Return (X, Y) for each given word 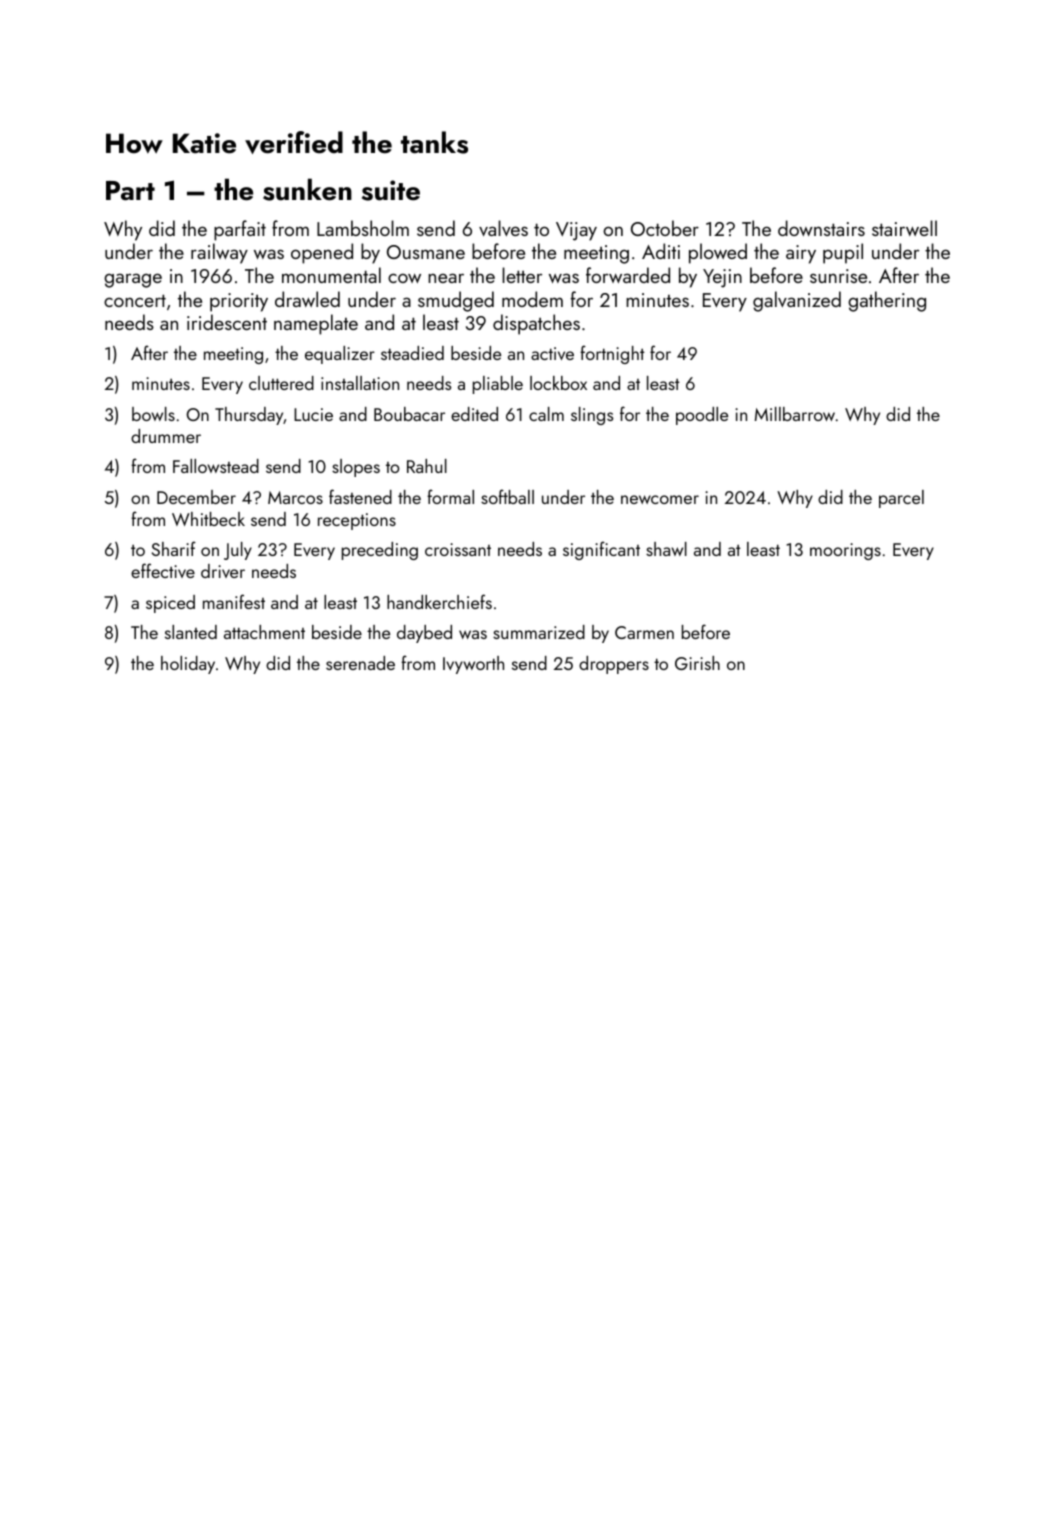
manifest (234, 601)
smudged (456, 301)
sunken (307, 189)
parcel (901, 499)
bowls (153, 414)
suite (391, 190)
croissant (458, 549)
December (196, 497)
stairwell (904, 228)
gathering (887, 301)
